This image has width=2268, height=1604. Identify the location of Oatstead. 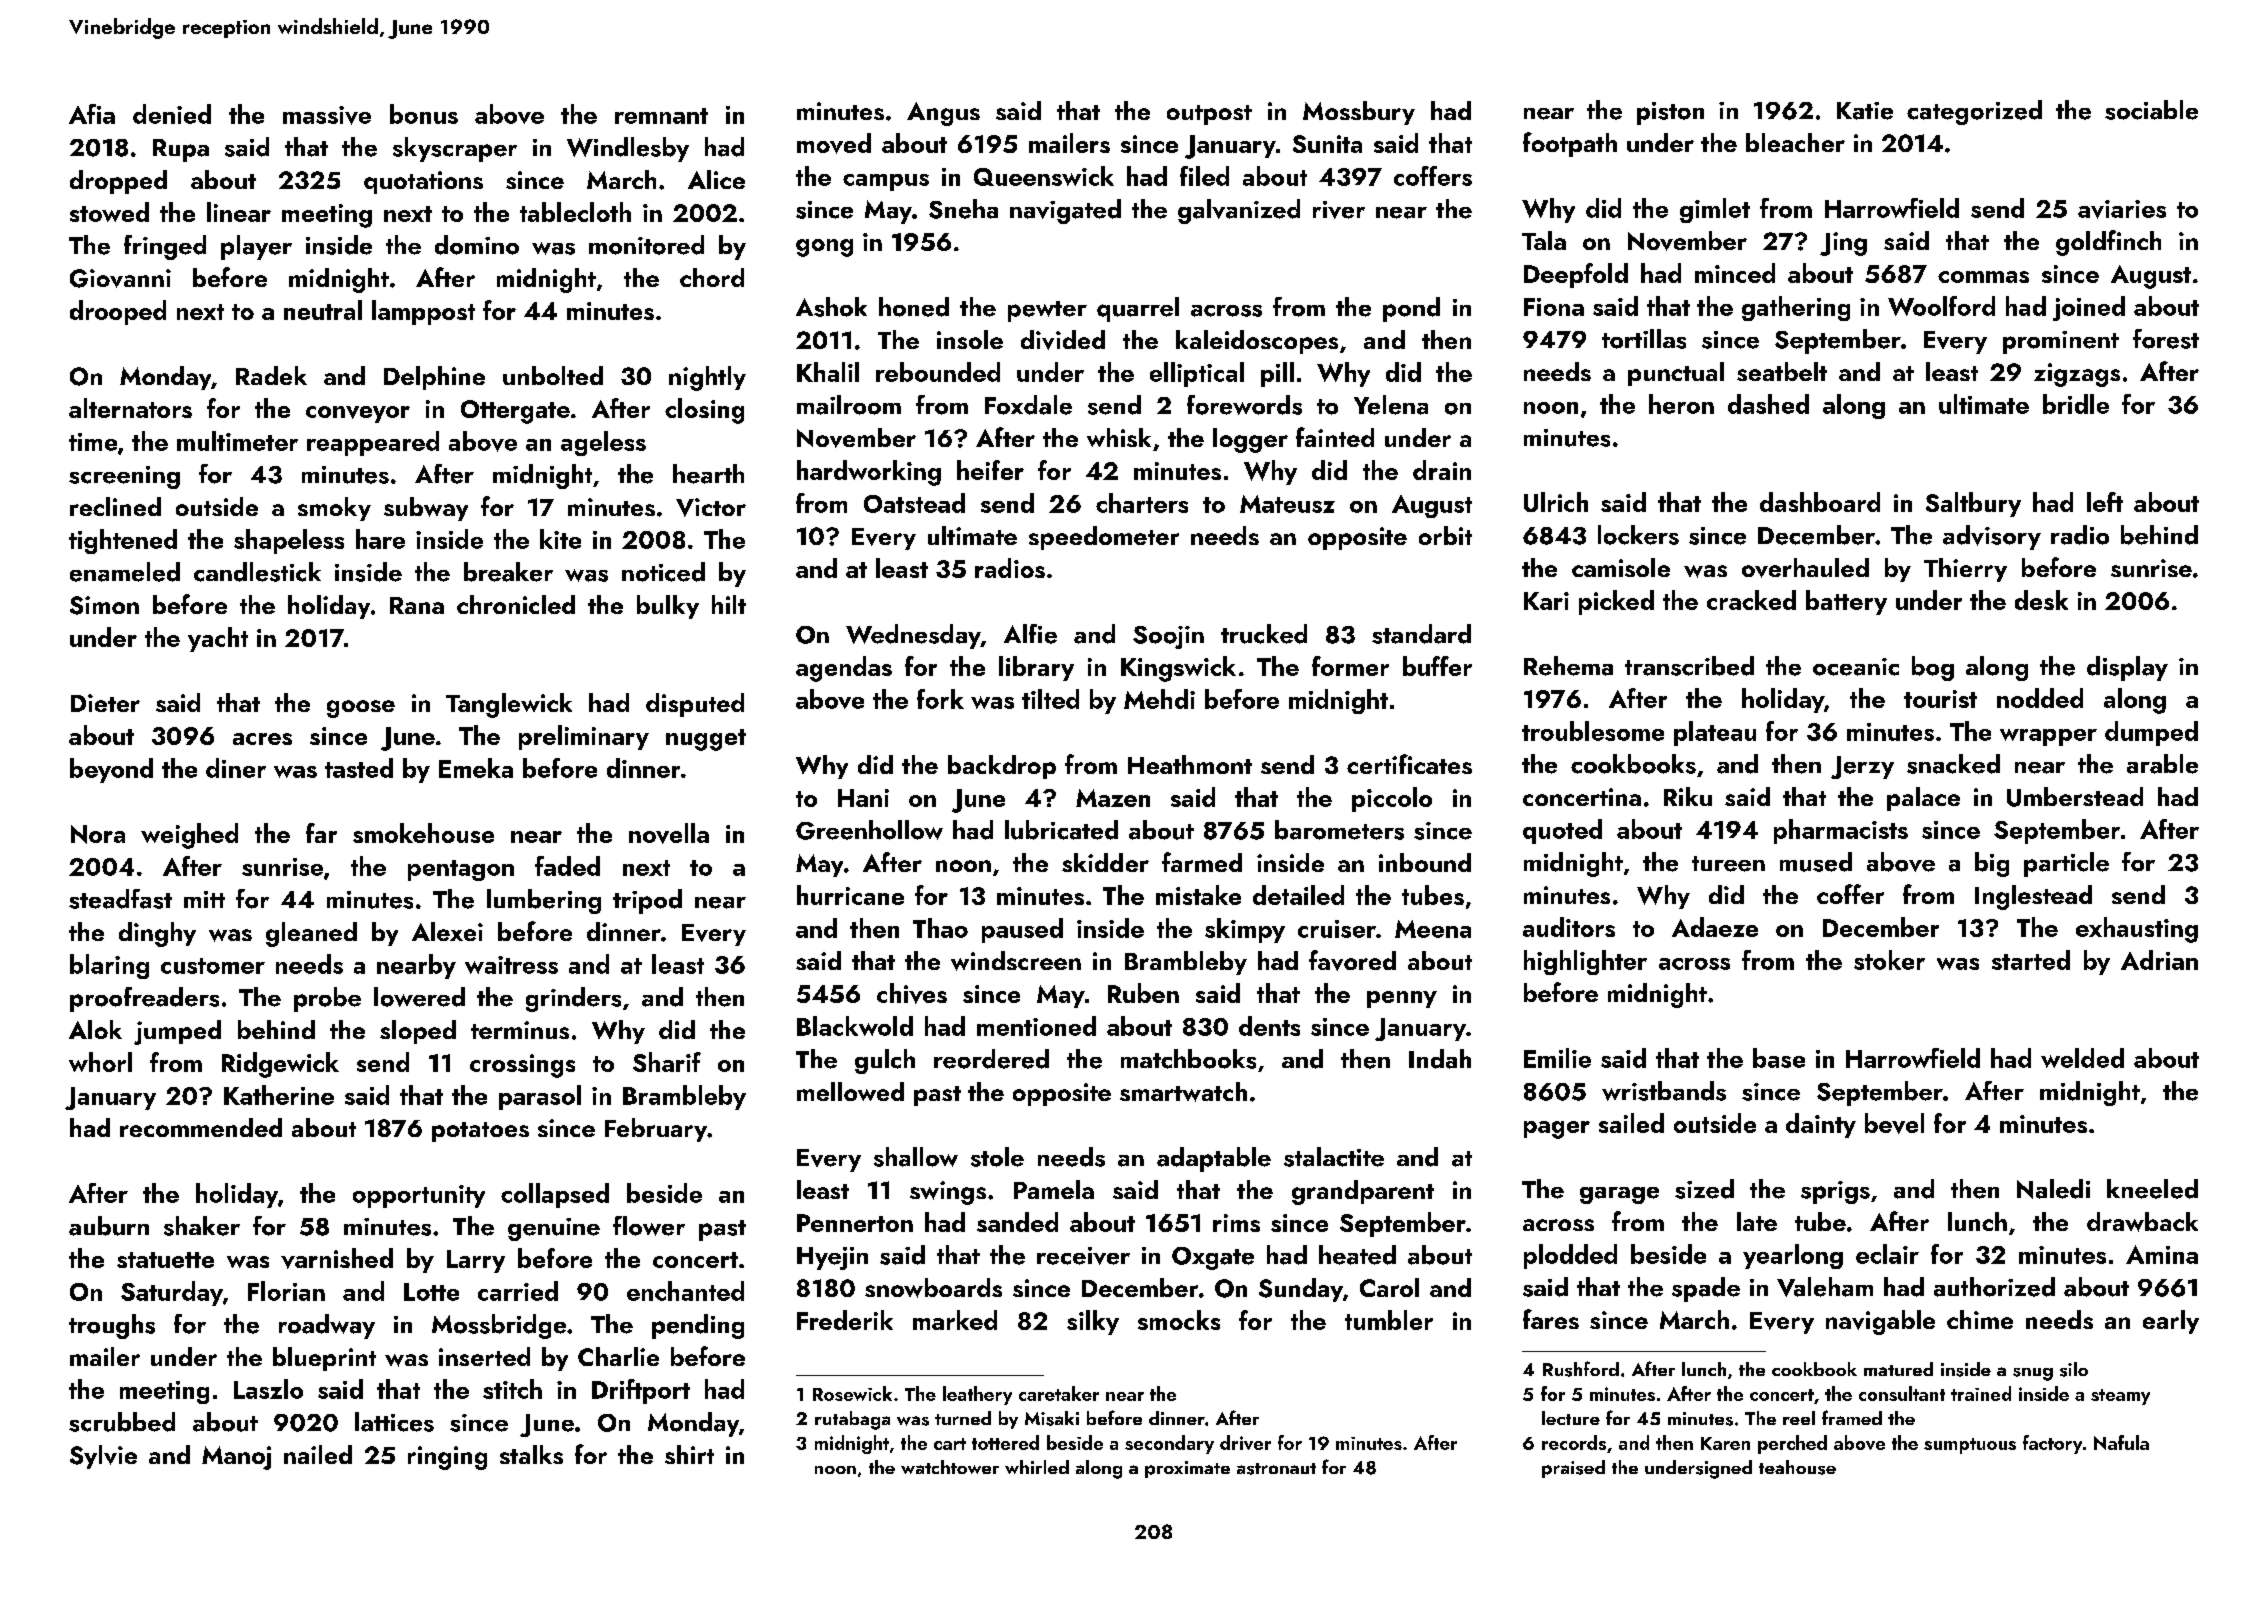
(914, 503).
